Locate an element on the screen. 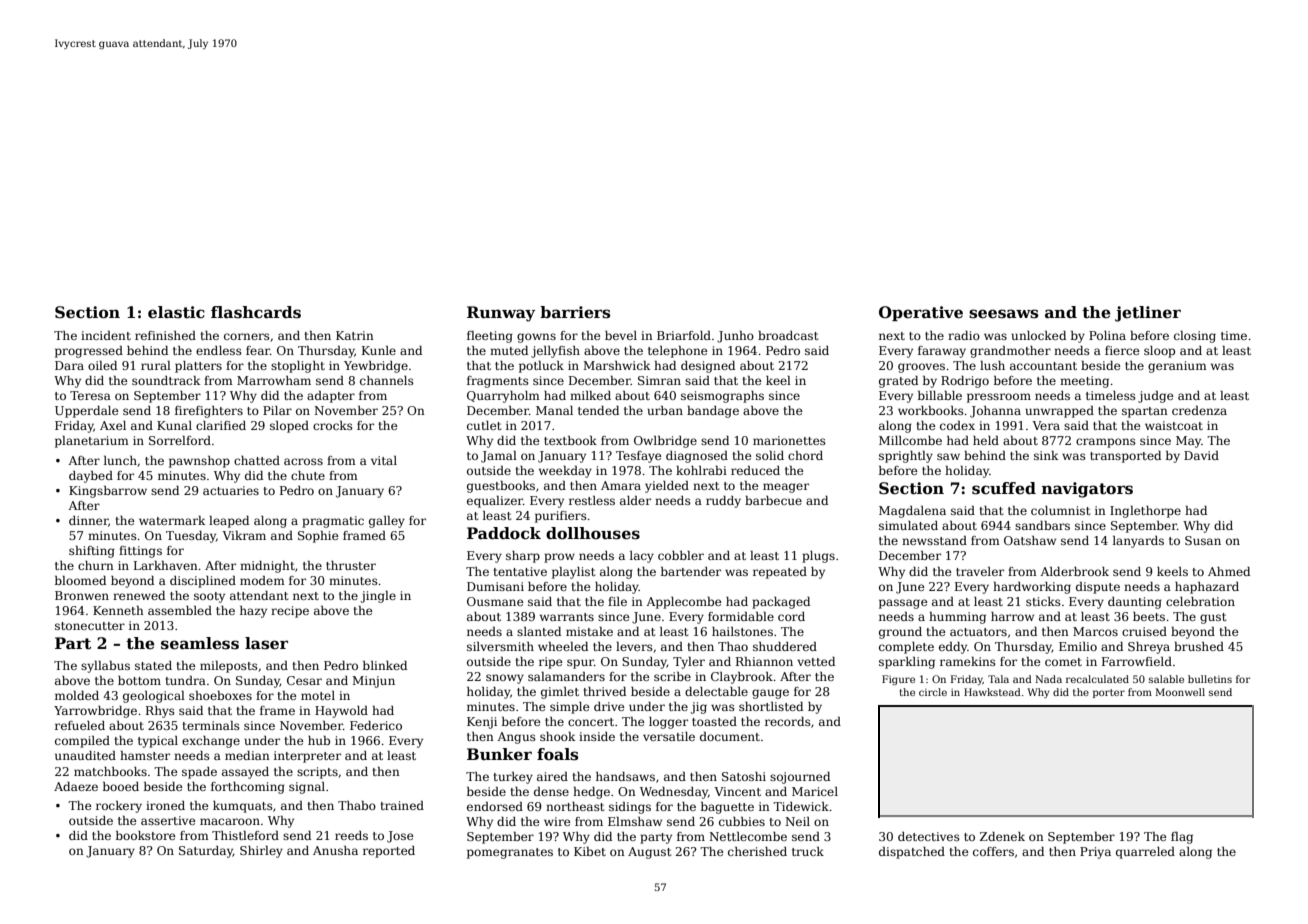 Image resolution: width=1308 pixels, height=924 pixels. bulletins is located at coordinates (1210, 679).
